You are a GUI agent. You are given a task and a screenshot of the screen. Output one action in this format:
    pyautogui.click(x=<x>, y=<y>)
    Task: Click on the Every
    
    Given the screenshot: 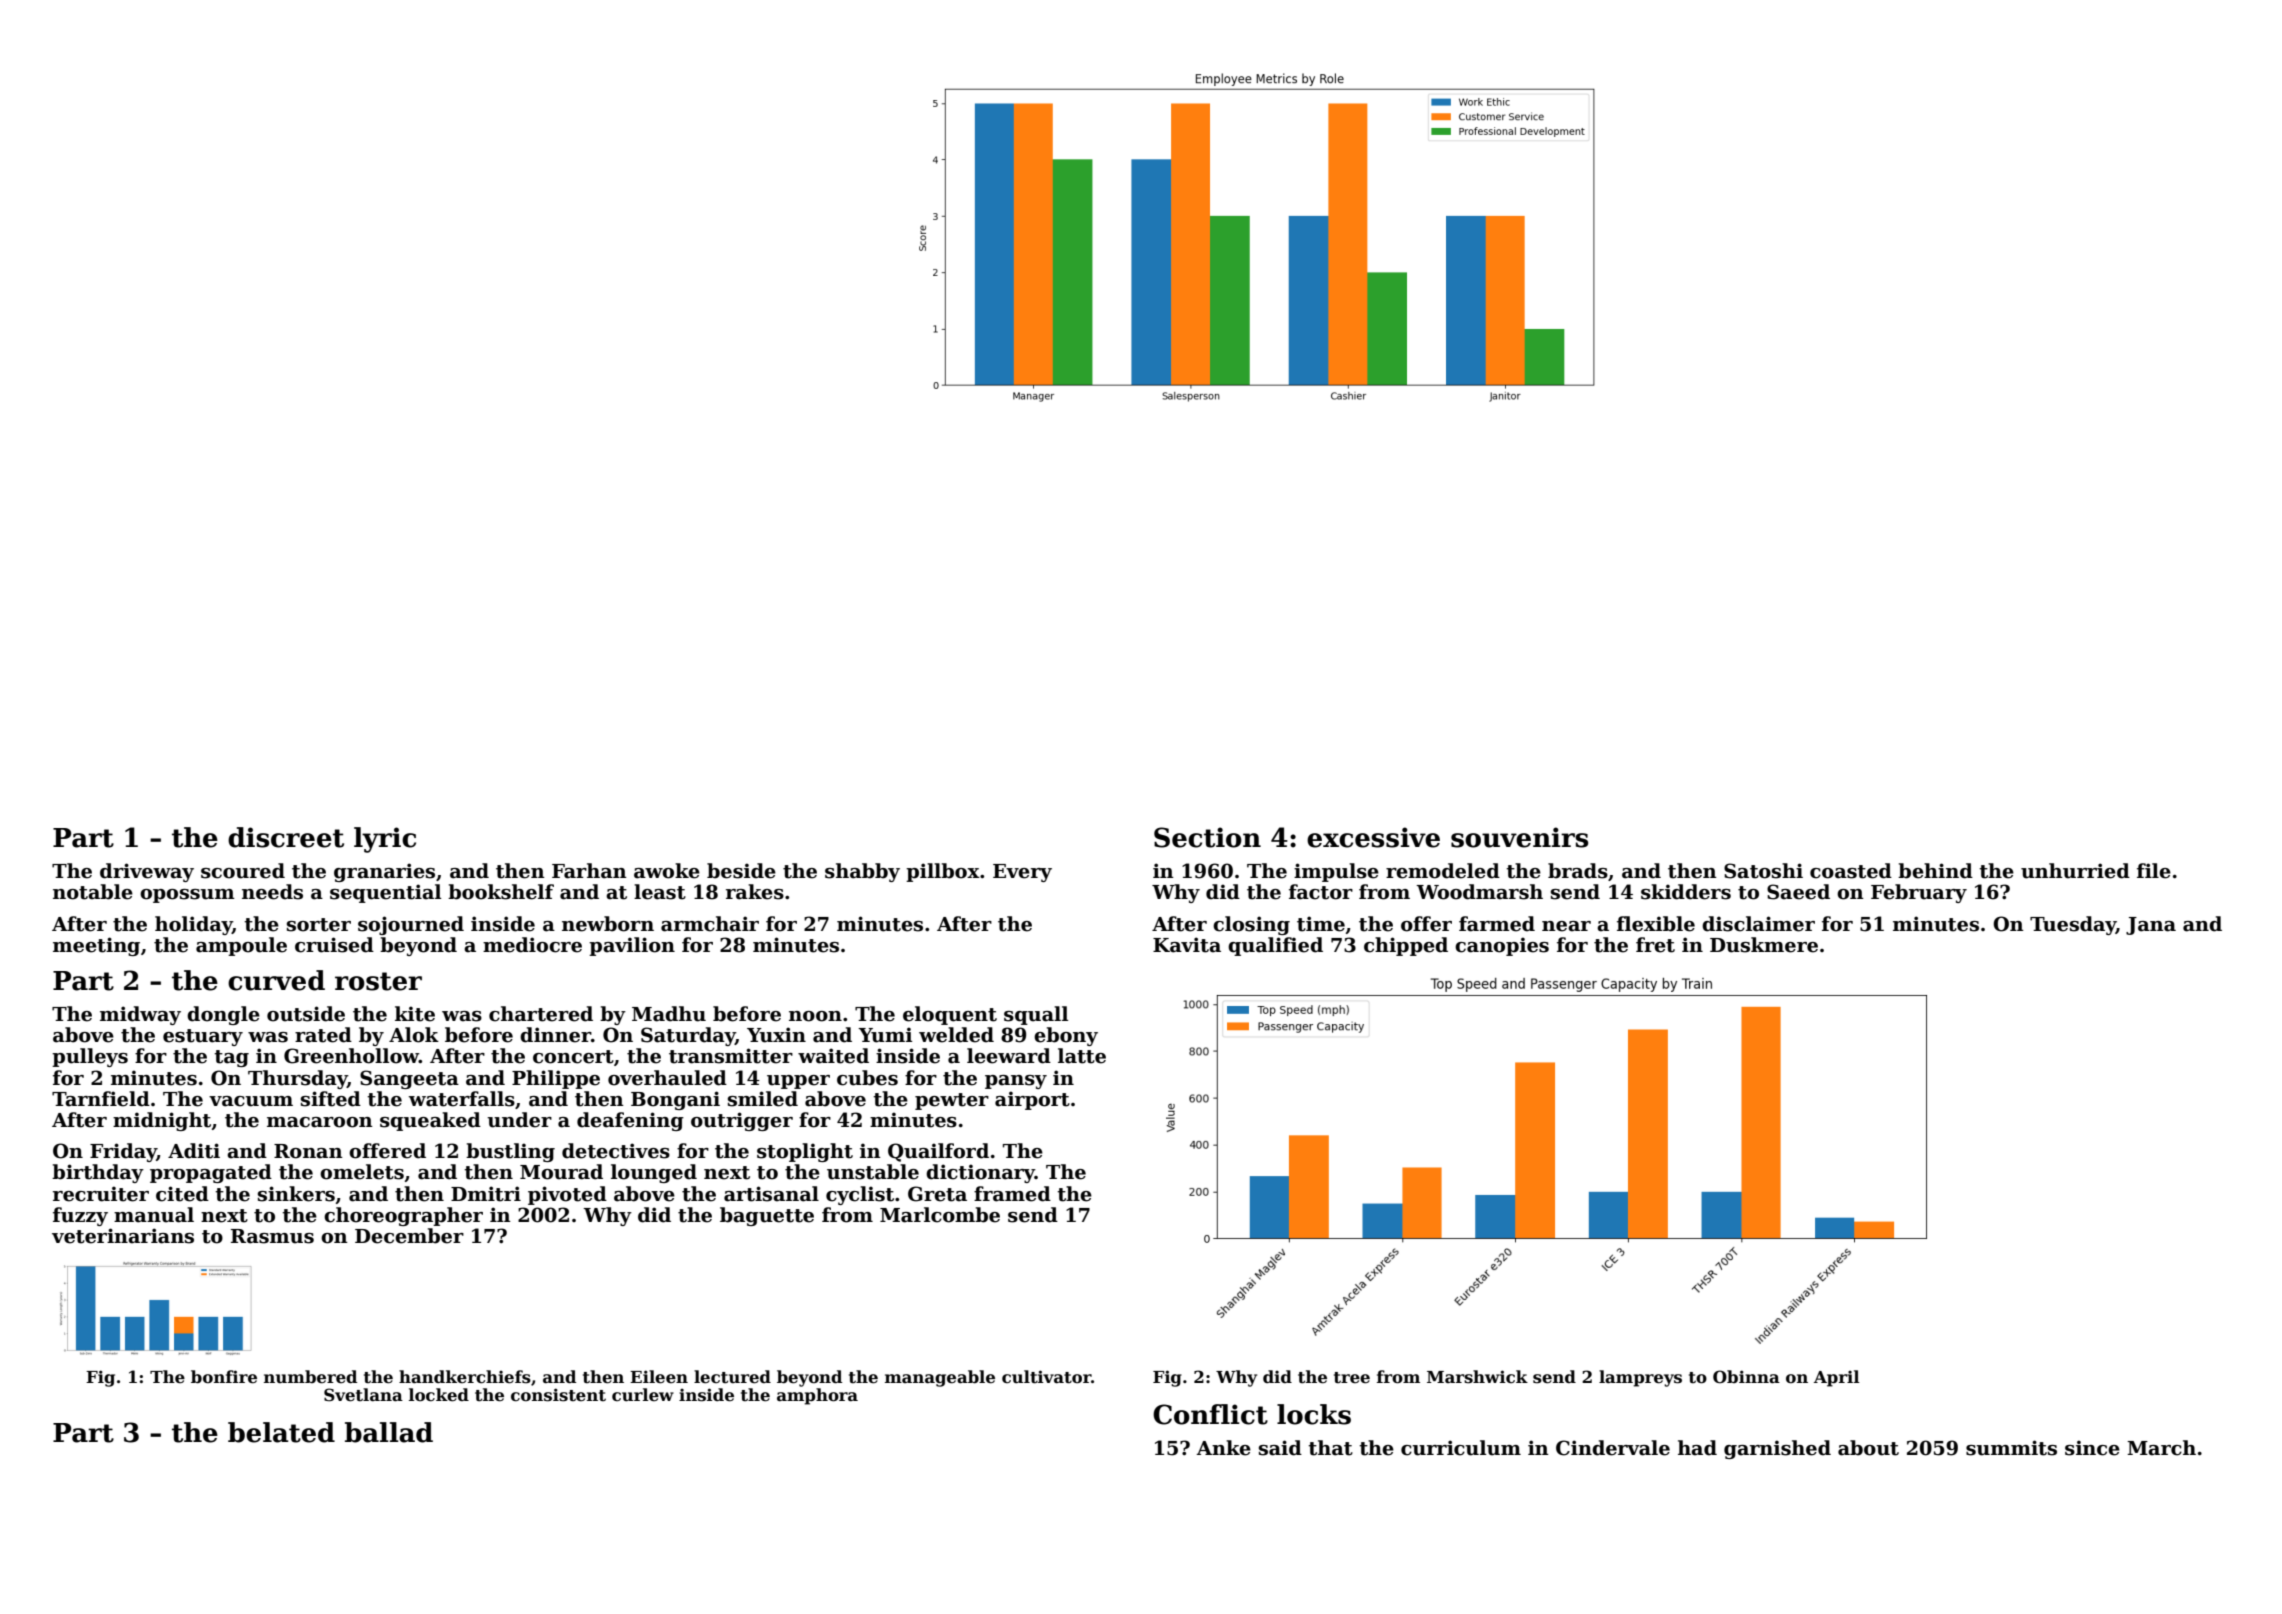 What is the action you would take?
    pyautogui.click(x=1022, y=873)
